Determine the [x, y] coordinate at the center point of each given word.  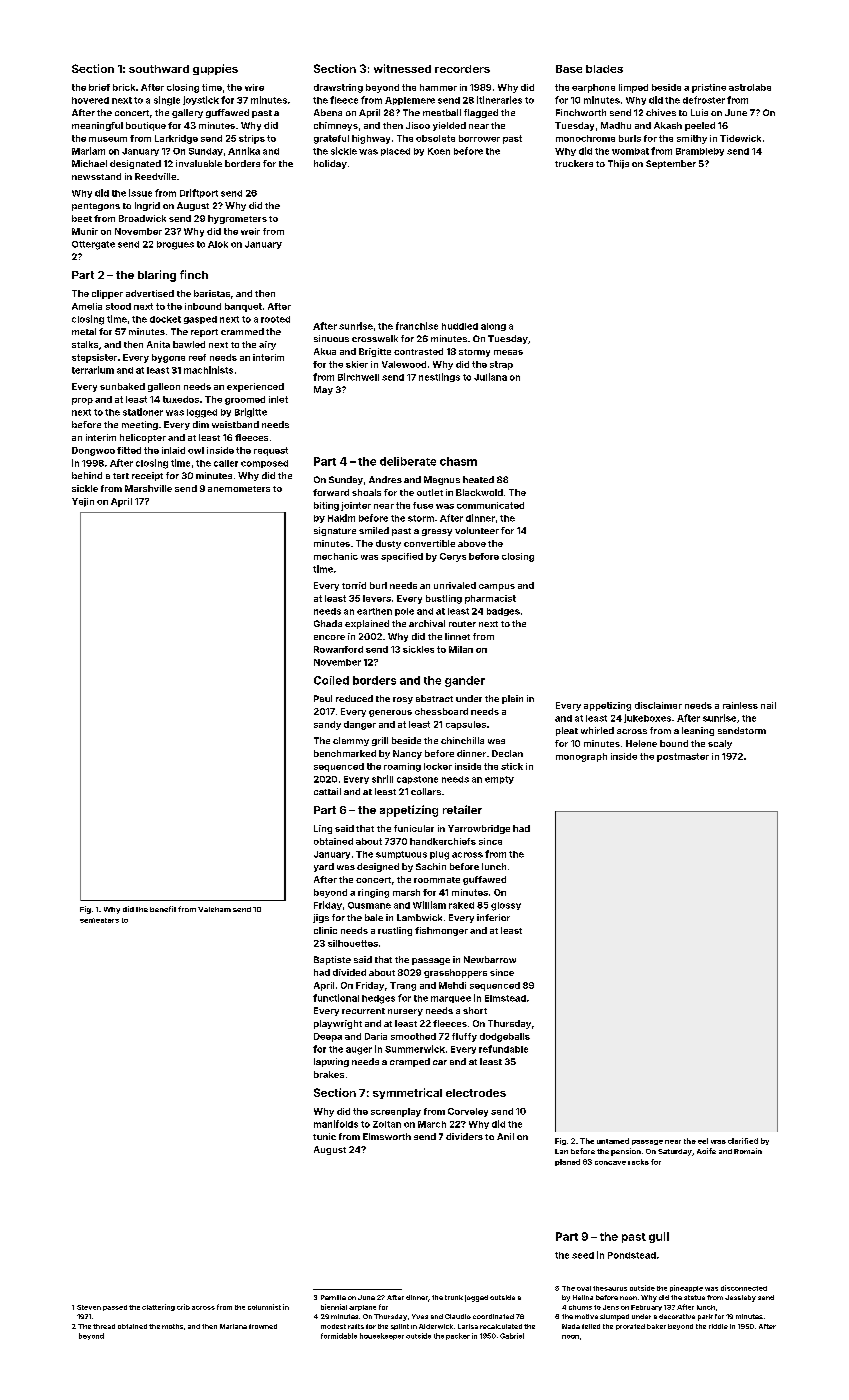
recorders [462, 69]
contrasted [418, 351]
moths [172, 1326]
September [671, 164]
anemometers [239, 489]
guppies [215, 69]
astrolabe [750, 87]
